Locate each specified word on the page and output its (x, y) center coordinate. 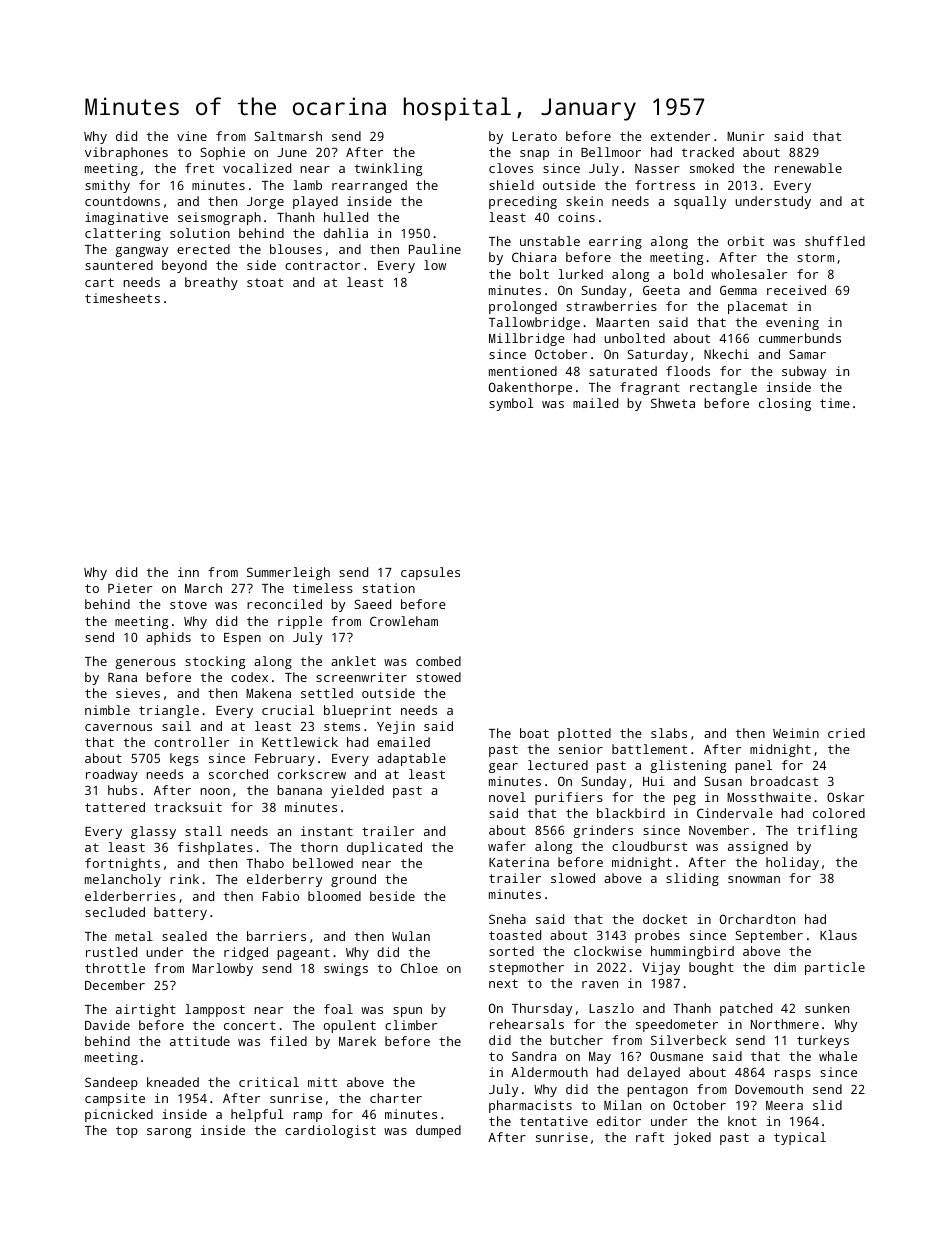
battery (180, 913)
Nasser (657, 168)
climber (411, 1025)
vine (192, 136)
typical (800, 1138)
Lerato (534, 136)
